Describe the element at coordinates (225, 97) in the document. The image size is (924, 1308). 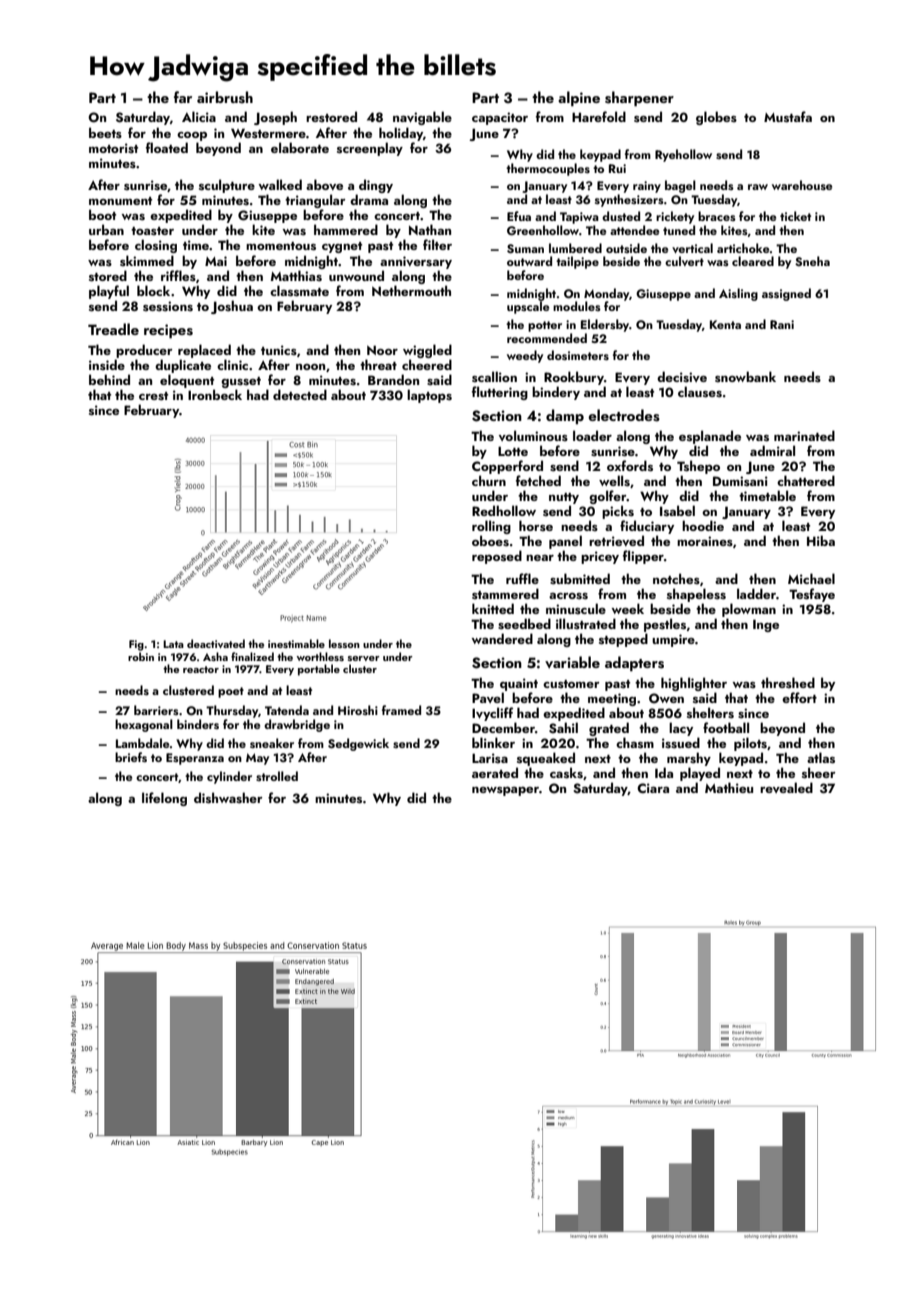
I see `airbrush` at that location.
